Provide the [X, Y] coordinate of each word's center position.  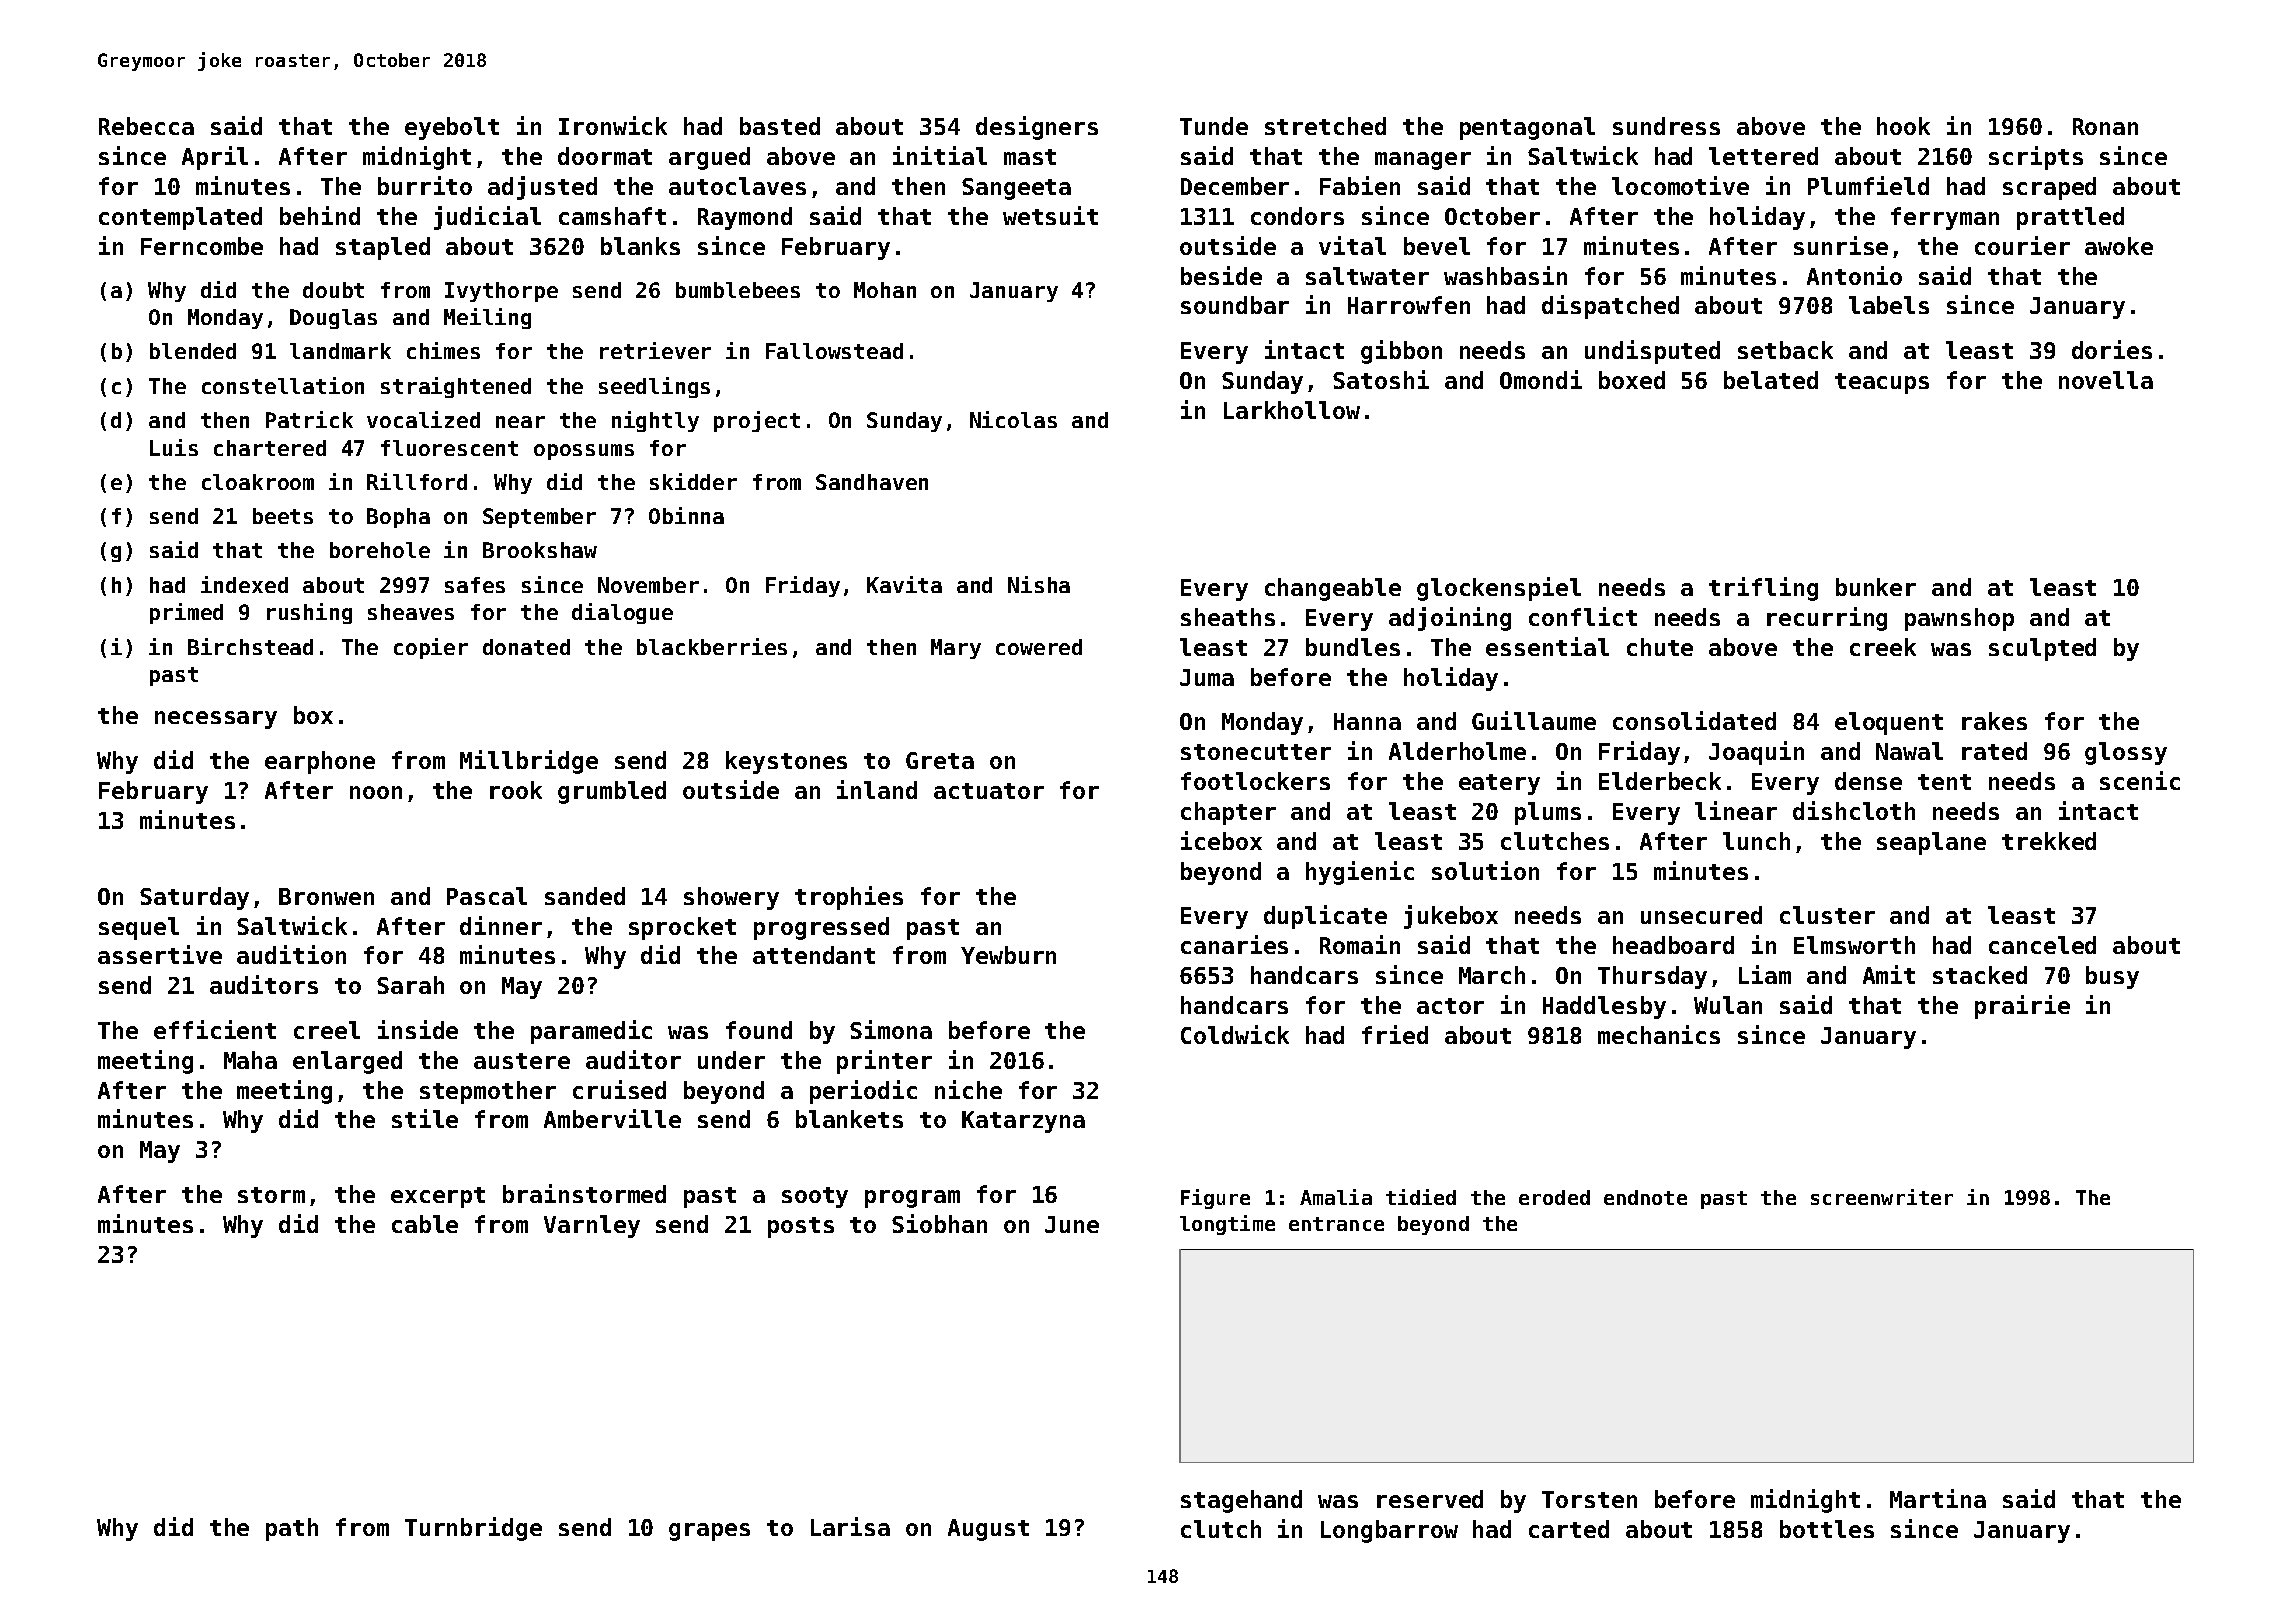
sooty [815, 1197]
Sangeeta [1016, 189]
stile [425, 1118]
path [292, 1529]
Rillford [417, 481]
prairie [2022, 1007]
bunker [1876, 587]
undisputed [1652, 352]
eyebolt [452, 128]
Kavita [904, 584]
